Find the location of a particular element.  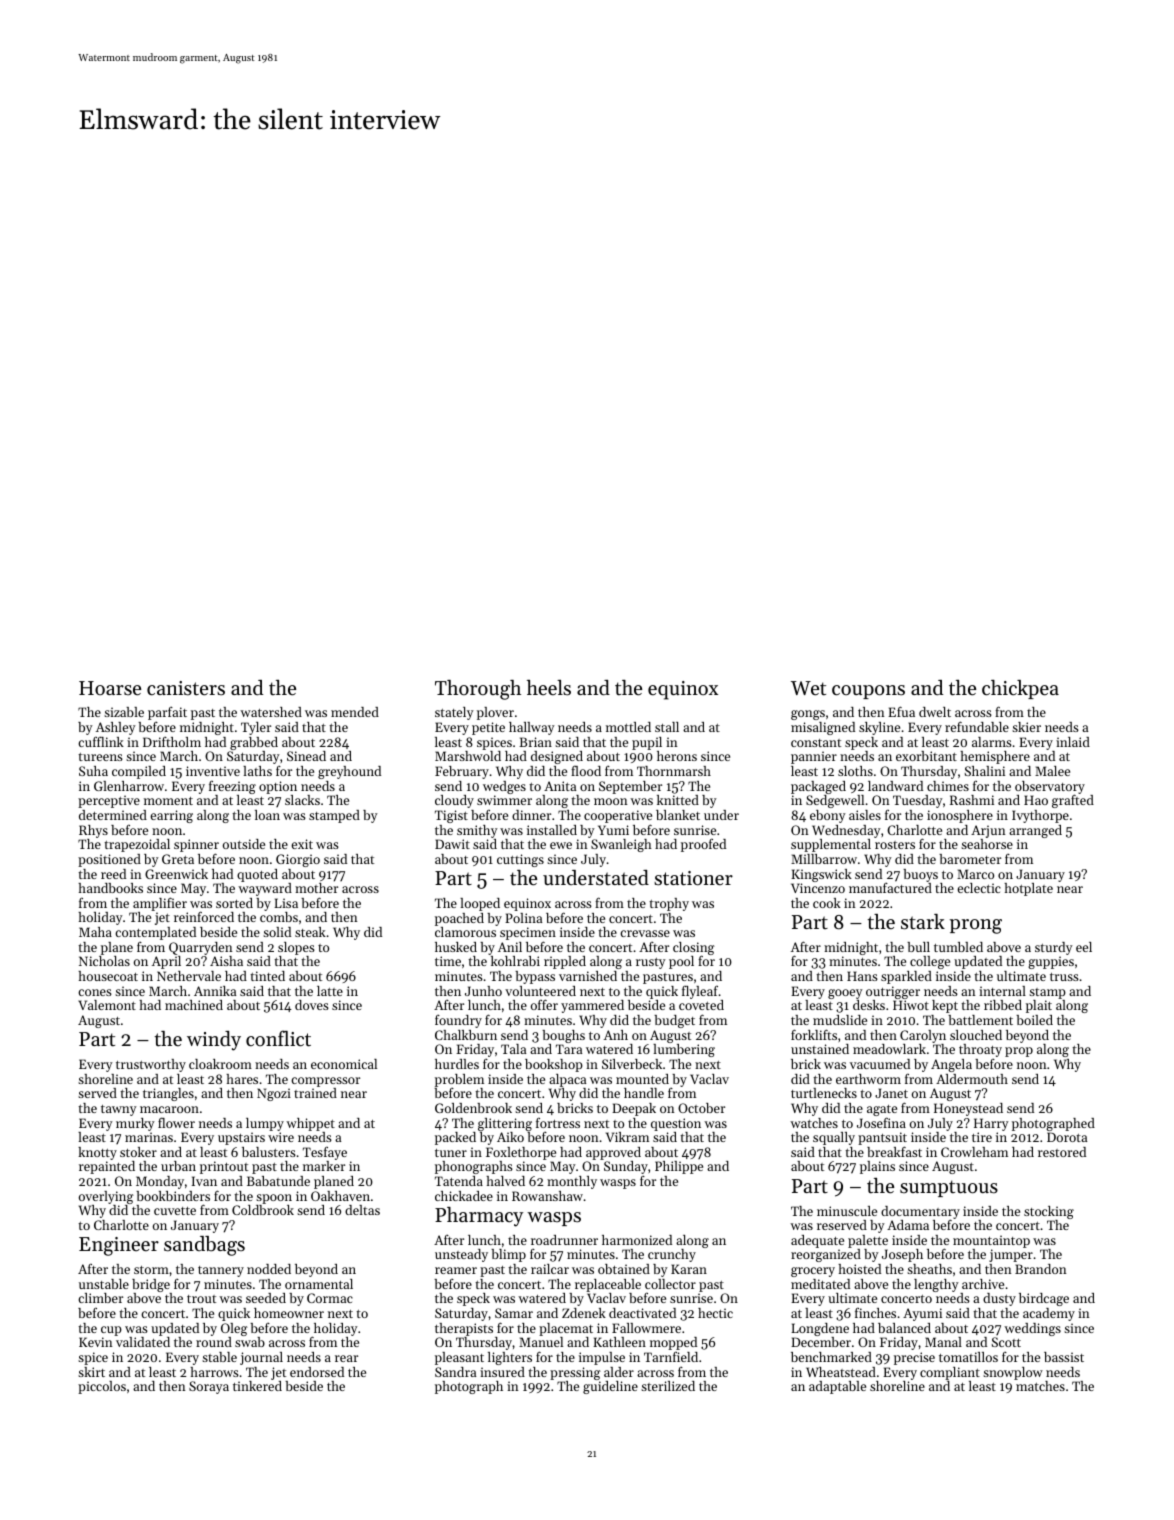

obtained is located at coordinates (624, 1269).
